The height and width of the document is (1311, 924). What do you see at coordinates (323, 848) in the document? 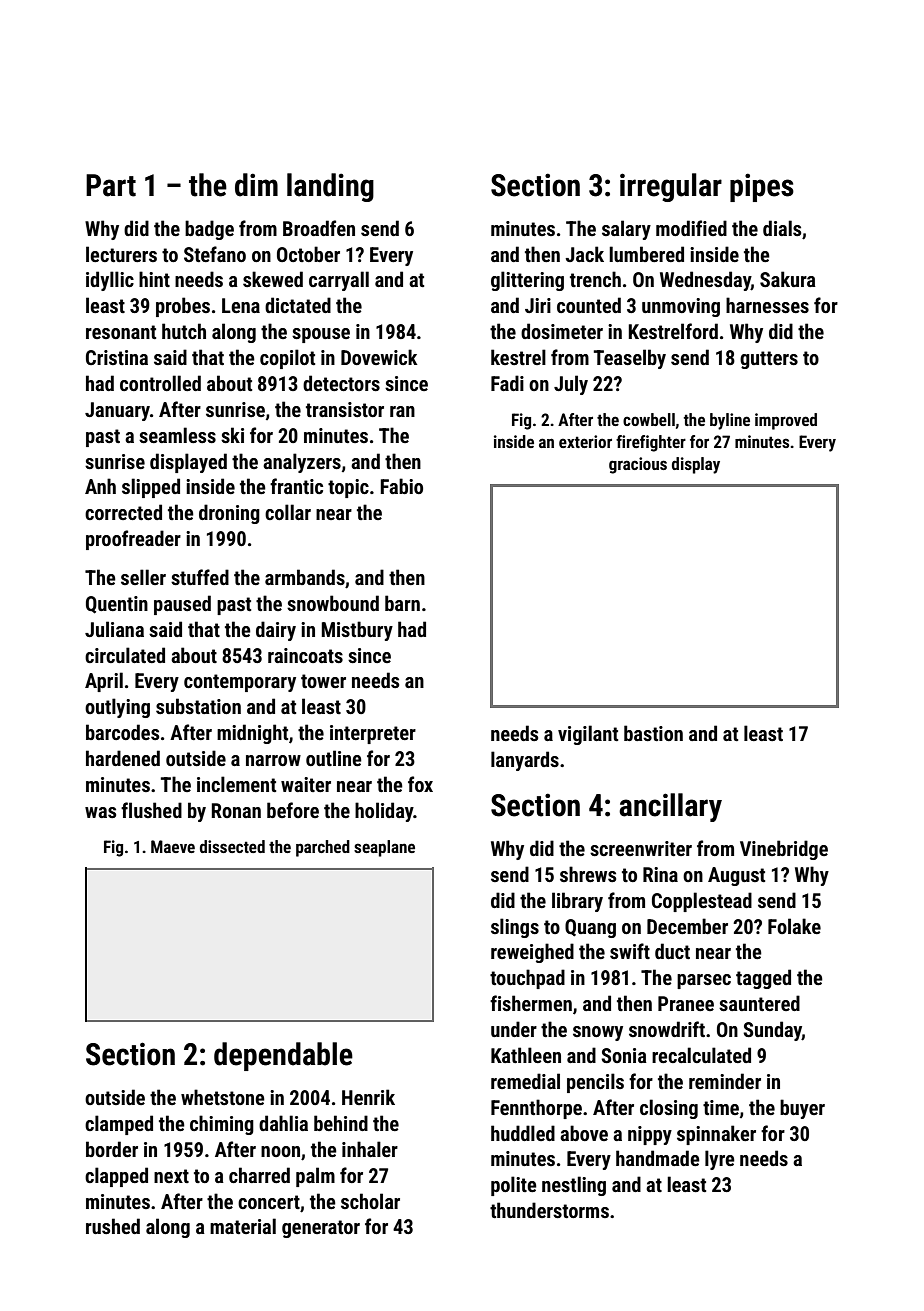
I see `parched` at bounding box center [323, 848].
